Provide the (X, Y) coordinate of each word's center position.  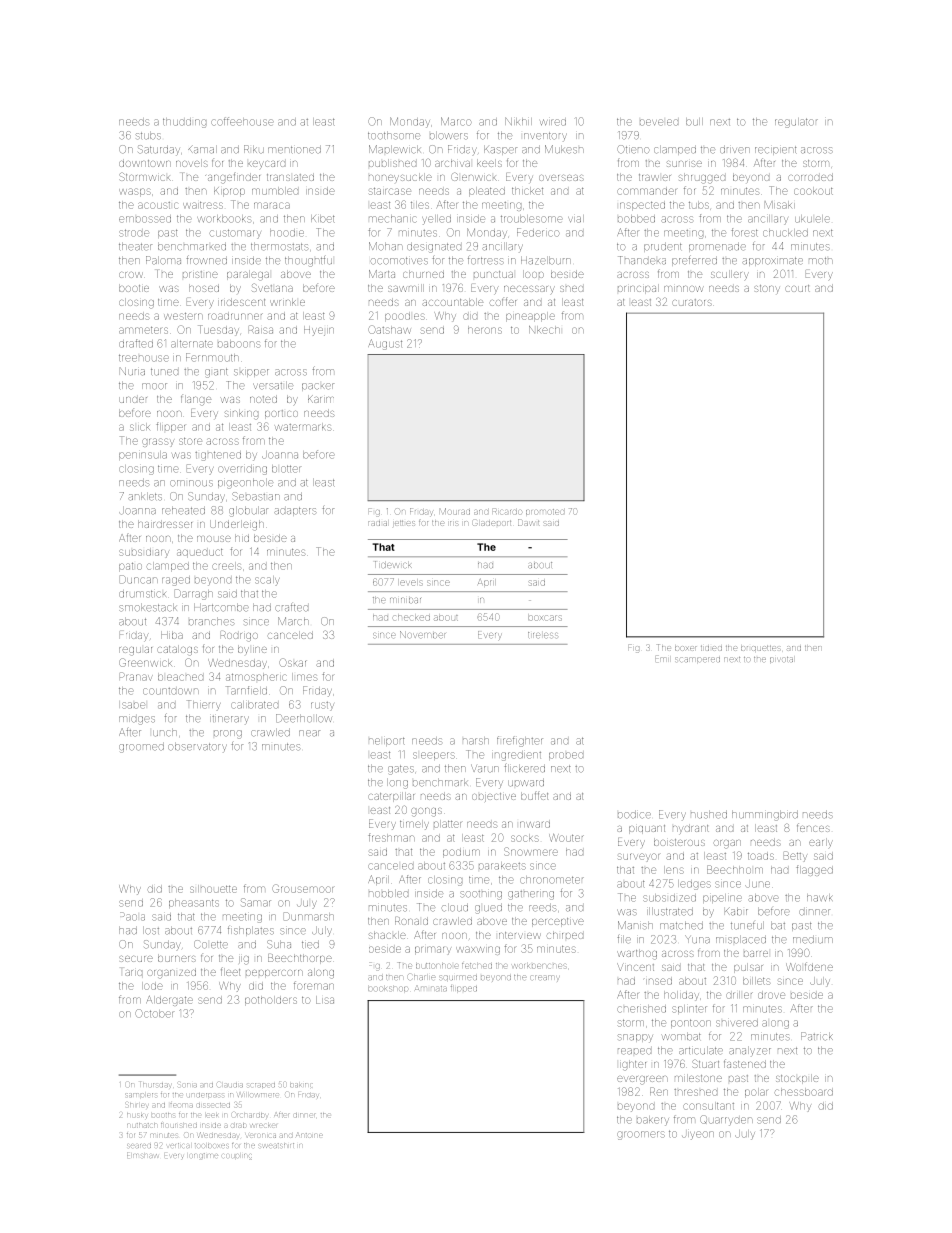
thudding (184, 123)
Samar (256, 902)
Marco (456, 121)
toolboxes (212, 1145)
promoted (545, 512)
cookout (813, 191)
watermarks (303, 427)
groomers (641, 1135)
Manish (635, 925)
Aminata (431, 988)
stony (767, 289)
